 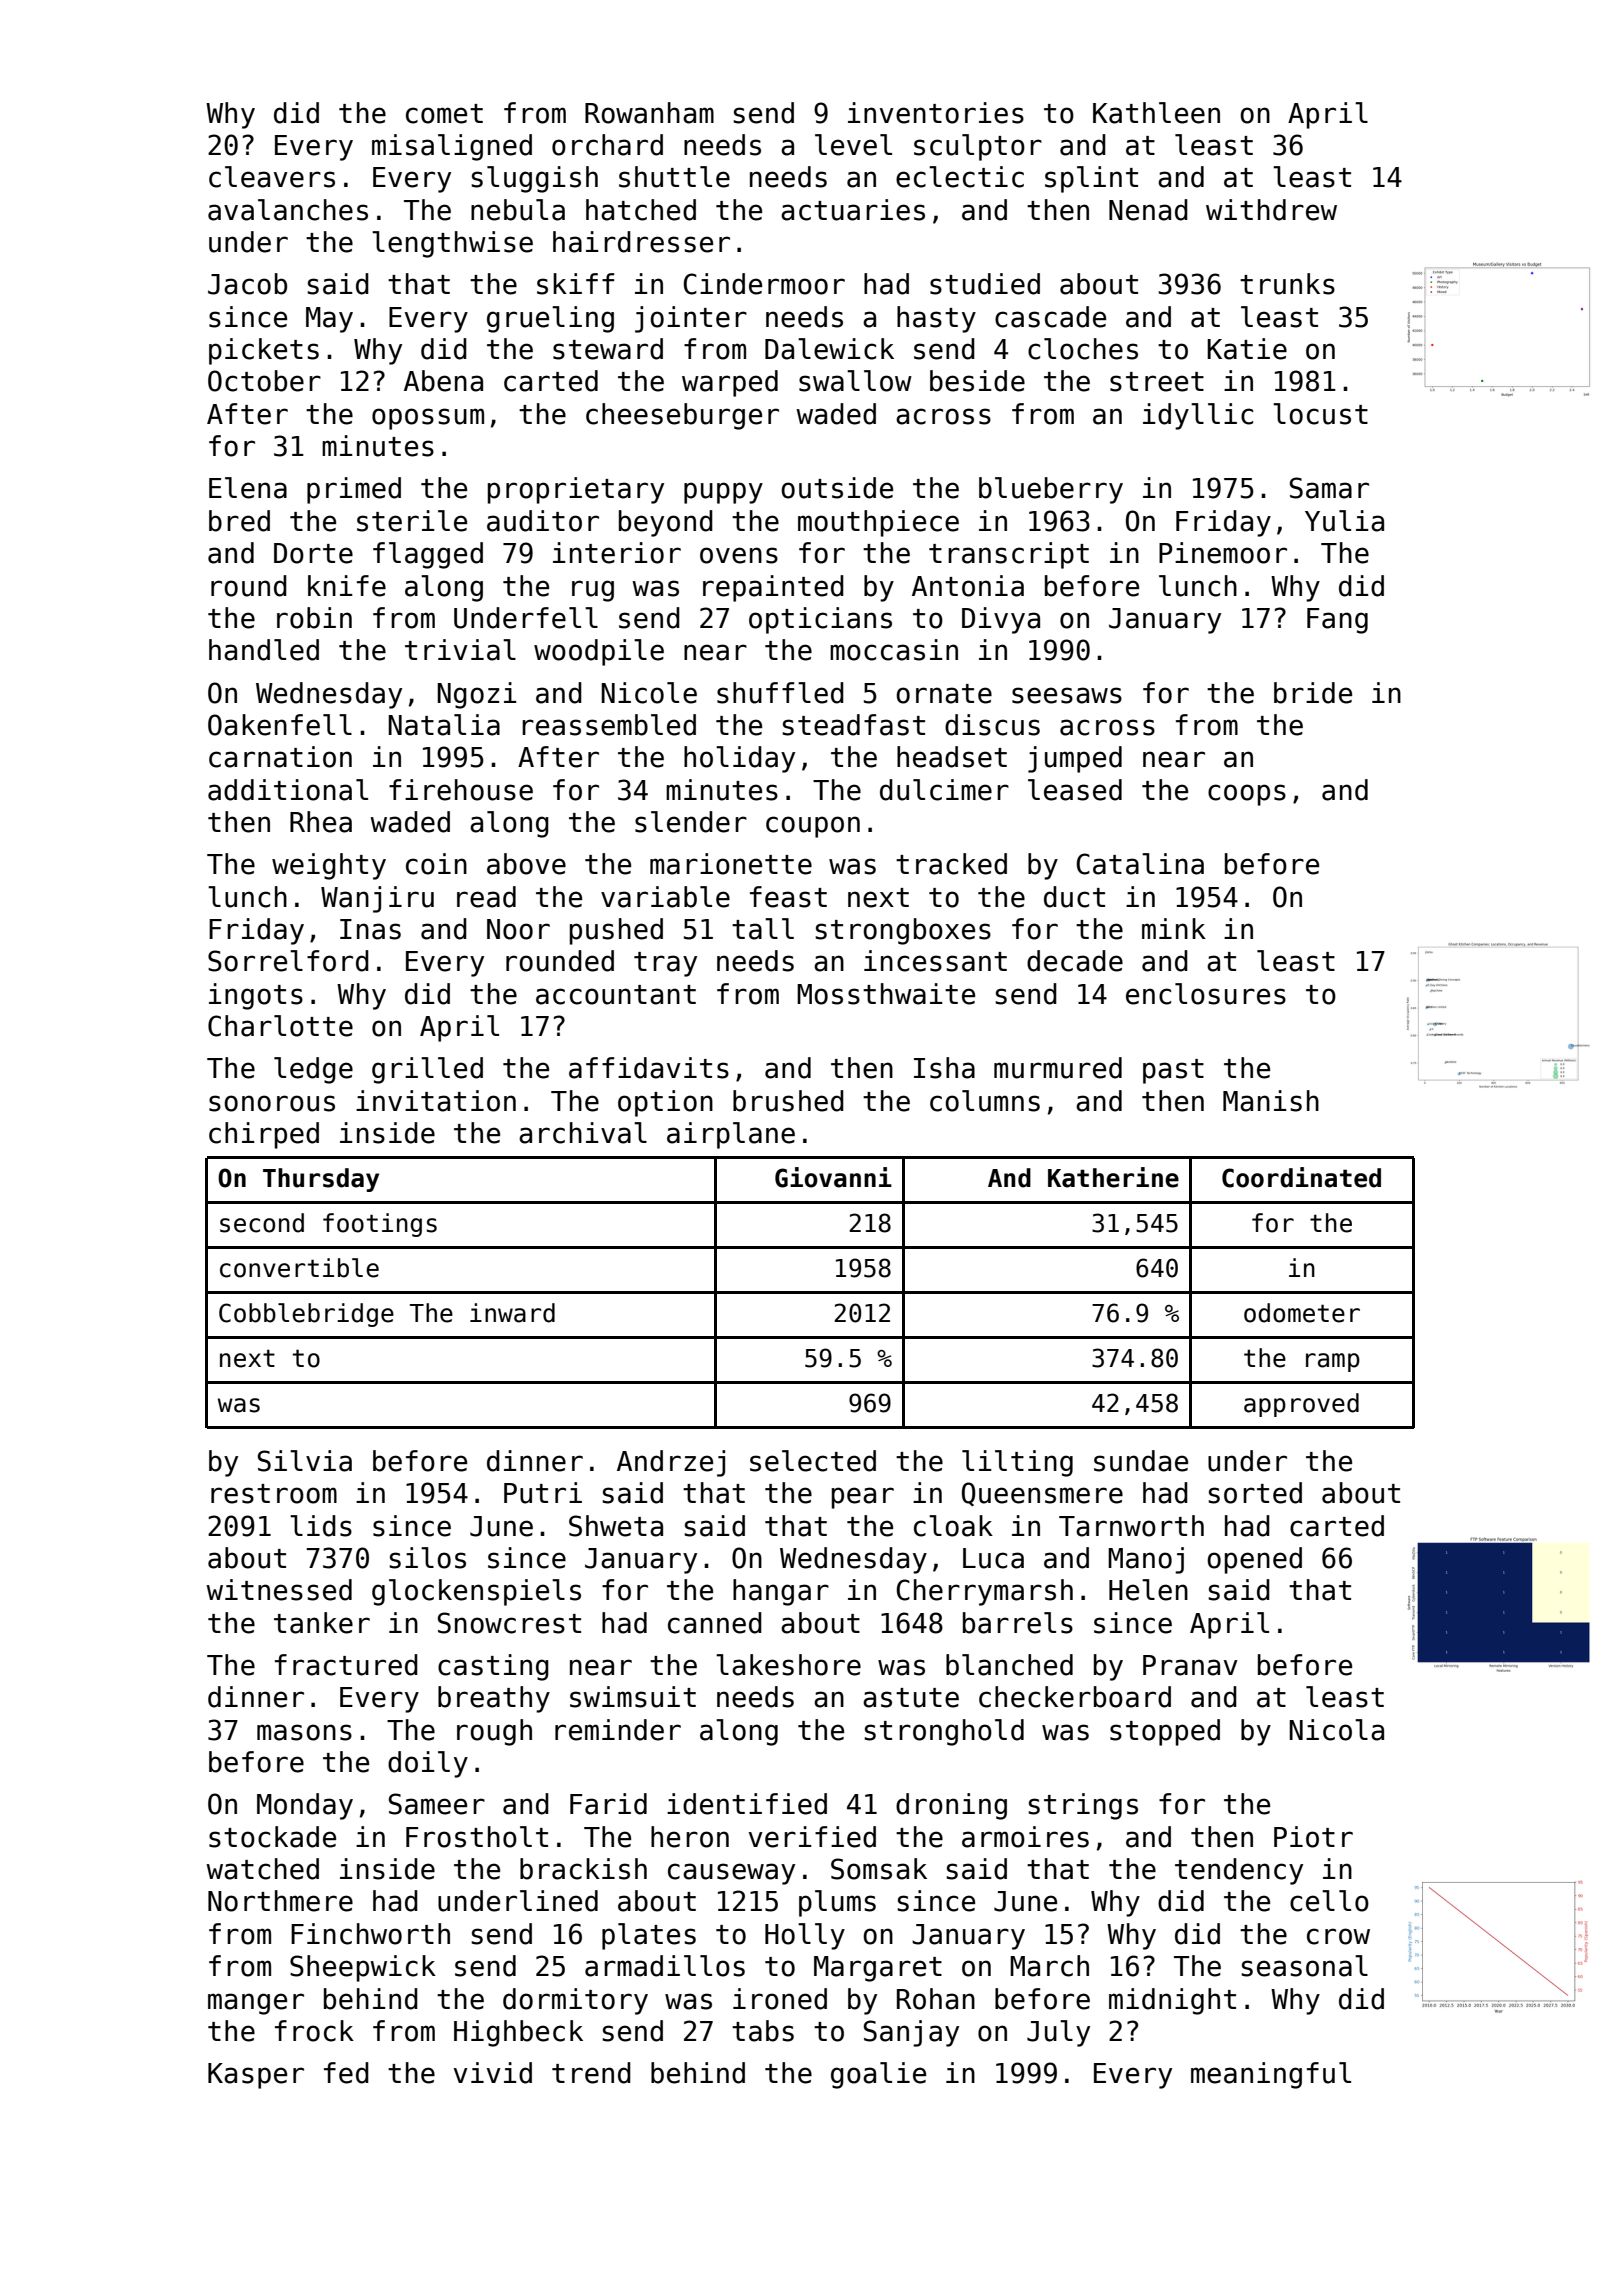 What do you see at coordinates (936, 113) in the screenshot?
I see `inventories` at bounding box center [936, 113].
